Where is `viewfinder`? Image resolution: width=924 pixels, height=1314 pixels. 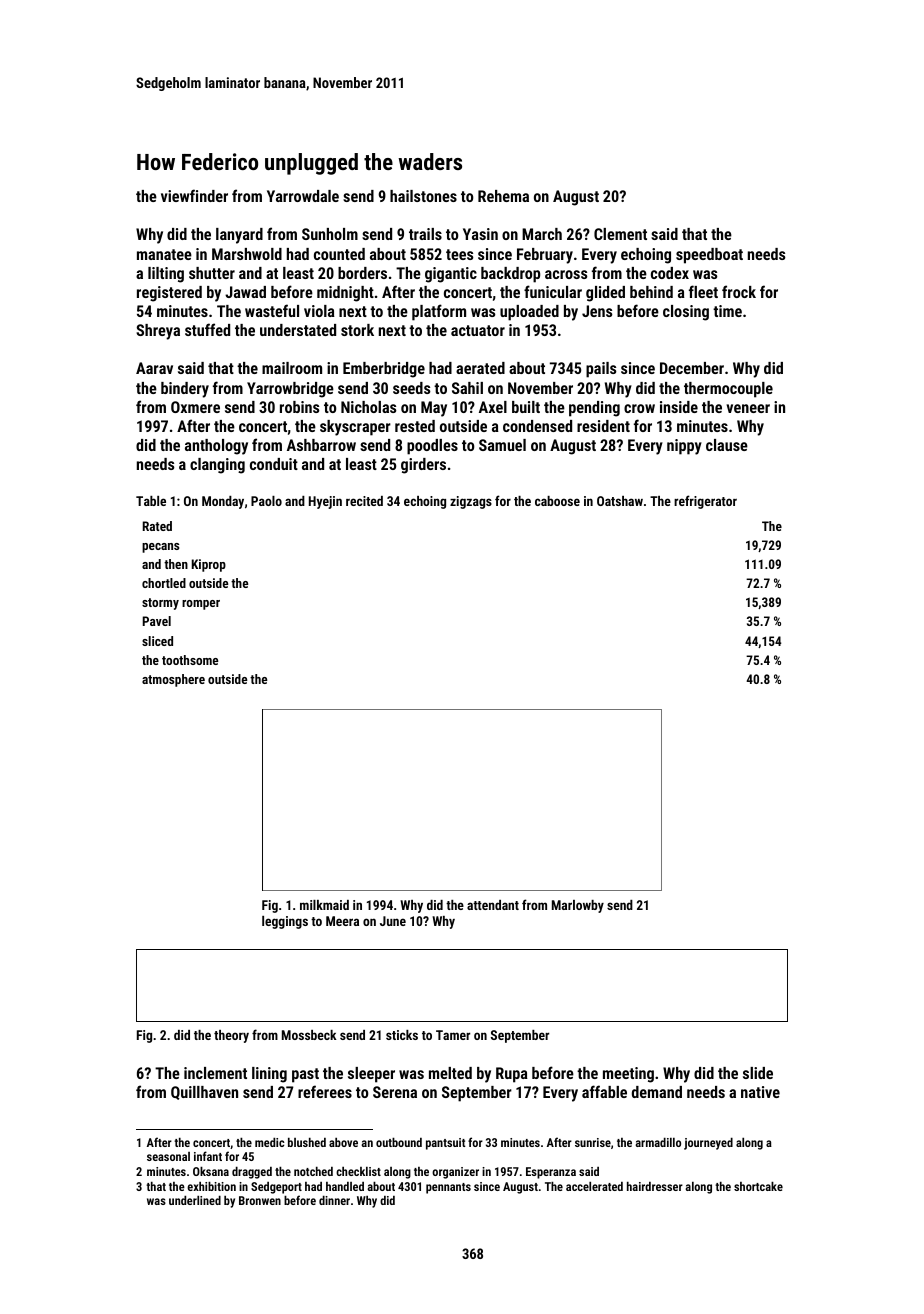
viewfinder is located at coordinates (194, 195).
